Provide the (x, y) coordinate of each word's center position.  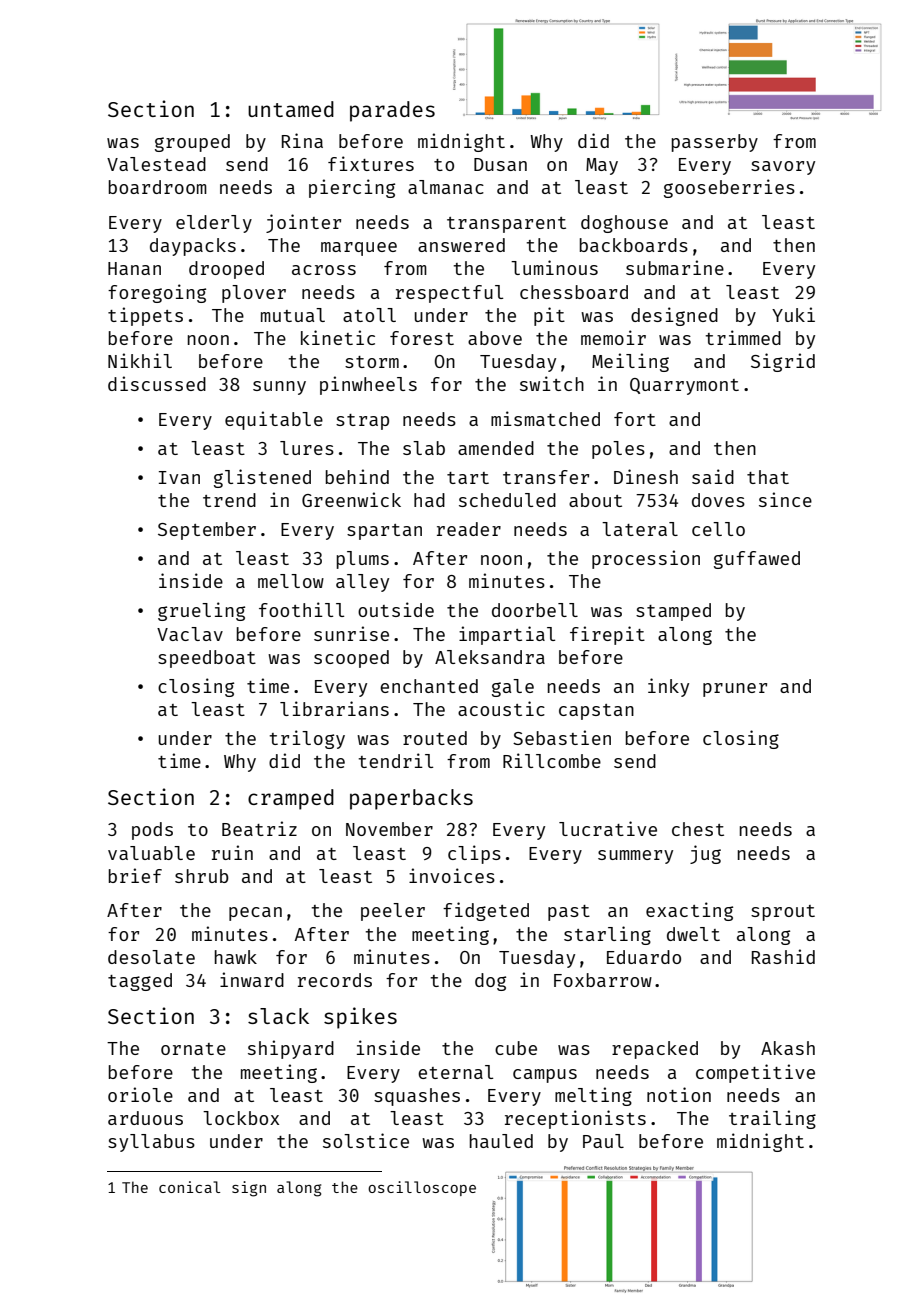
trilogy (307, 739)
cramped (291, 799)
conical (189, 1187)
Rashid (783, 956)
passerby (715, 143)
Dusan (500, 164)
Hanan (134, 268)
